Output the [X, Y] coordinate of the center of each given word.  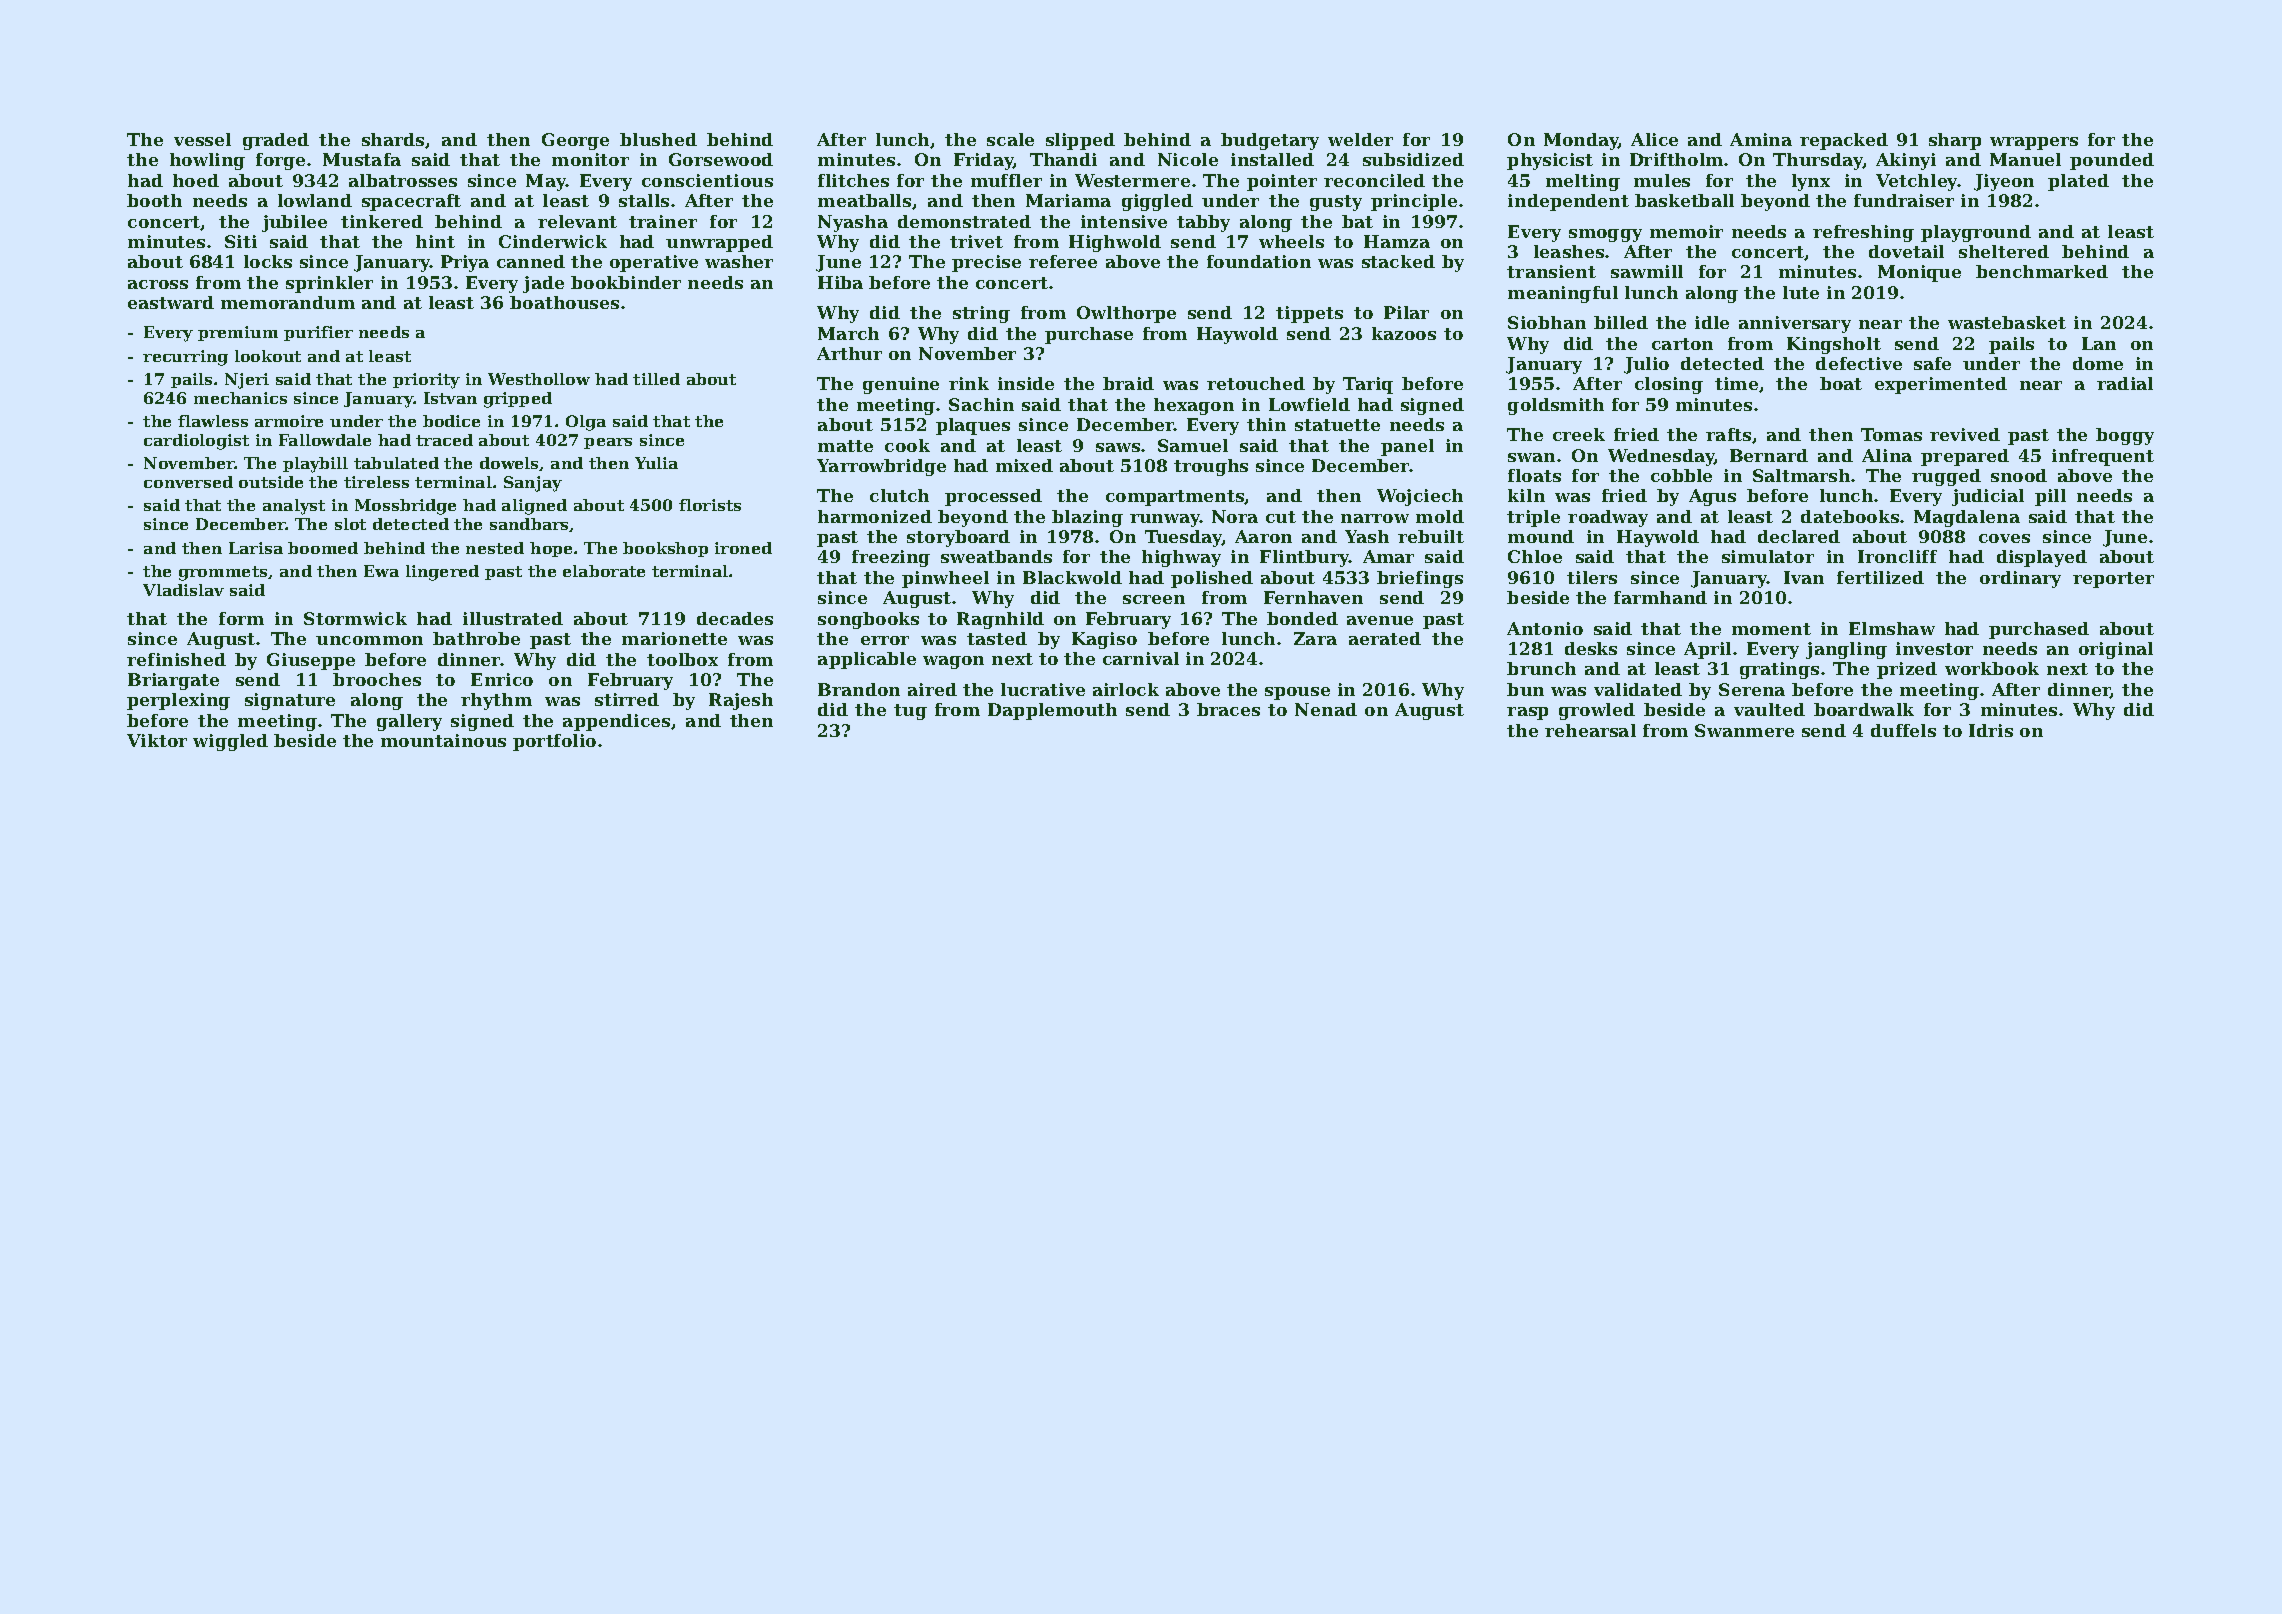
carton [1682, 344]
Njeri [247, 381]
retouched [1256, 383]
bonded [1302, 618]
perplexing [178, 701]
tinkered [382, 221]
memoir [1686, 231]
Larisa [256, 548]
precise [986, 263]
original [2116, 650]
